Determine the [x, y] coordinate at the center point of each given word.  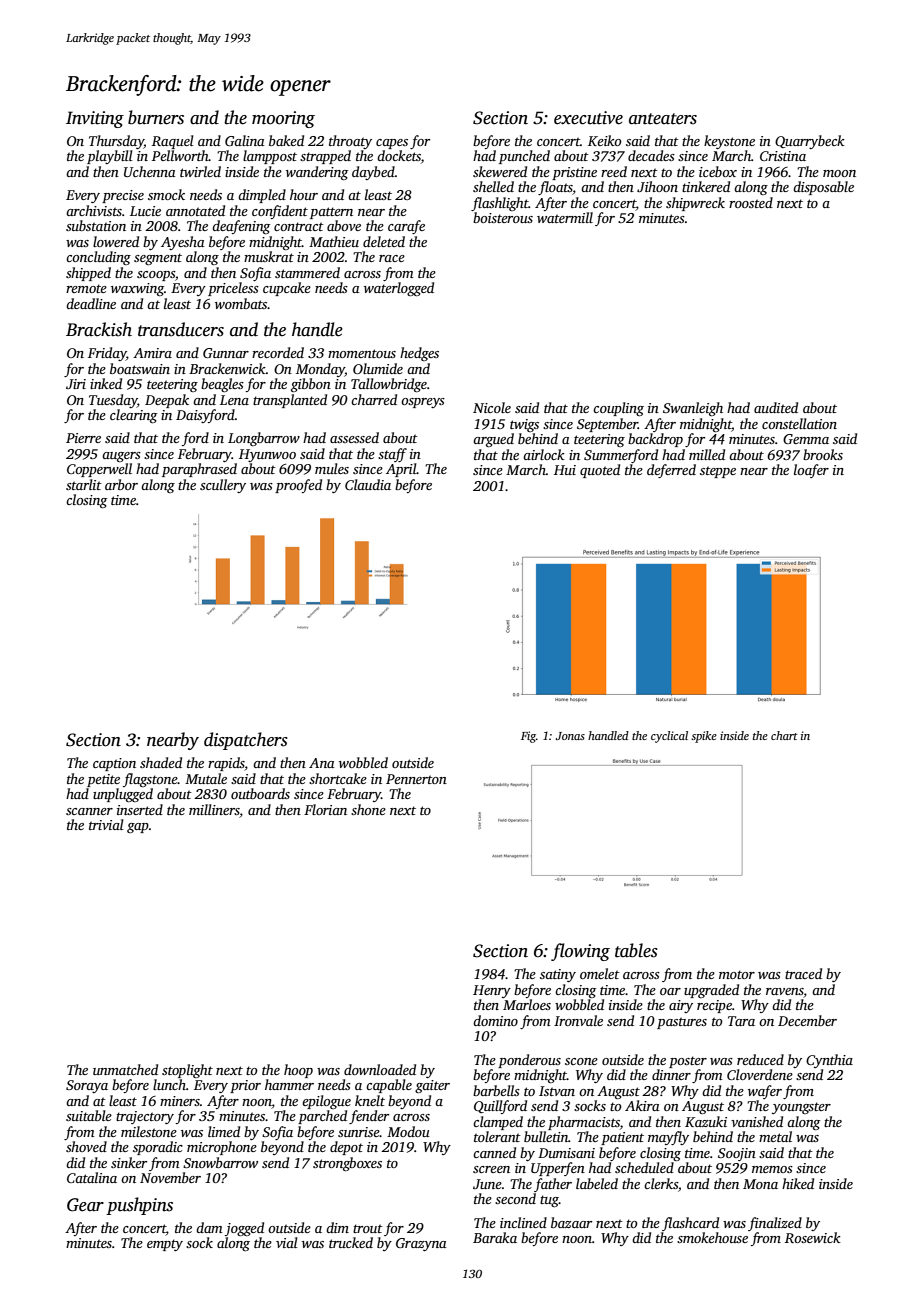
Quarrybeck [810, 142]
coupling [618, 409]
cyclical [669, 737]
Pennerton [416, 779]
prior [245, 1086]
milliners [214, 809]
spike [704, 737]
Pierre [83, 438]
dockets [399, 155]
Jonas [570, 736]
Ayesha [183, 243]
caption [114, 764]
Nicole [492, 407]
